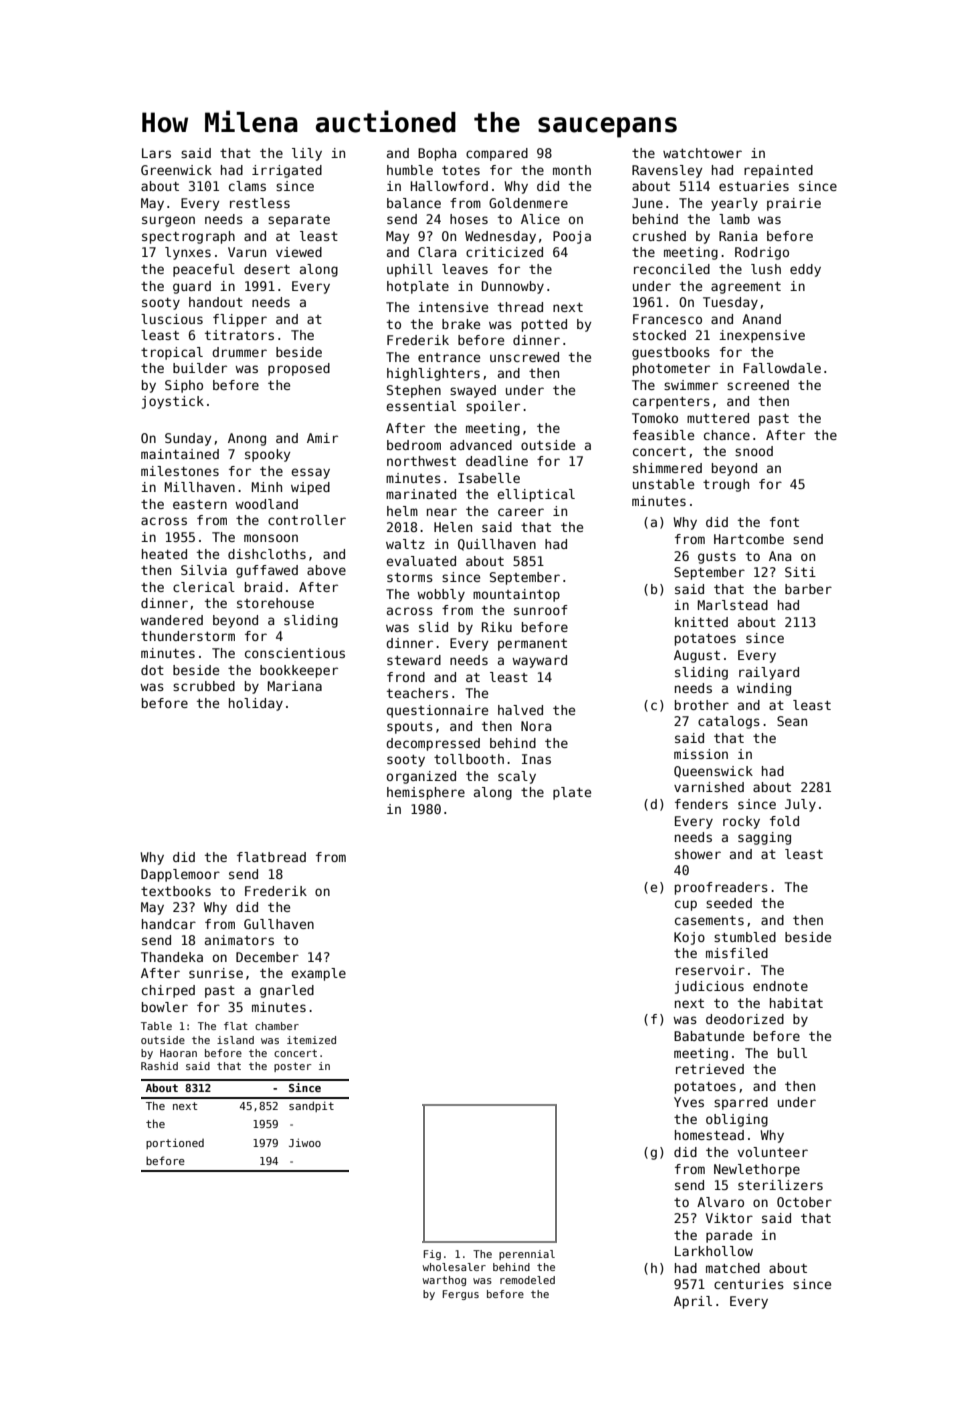 The width and height of the document is (980, 1420). I want to click on questionnaire, so click(437, 711).
